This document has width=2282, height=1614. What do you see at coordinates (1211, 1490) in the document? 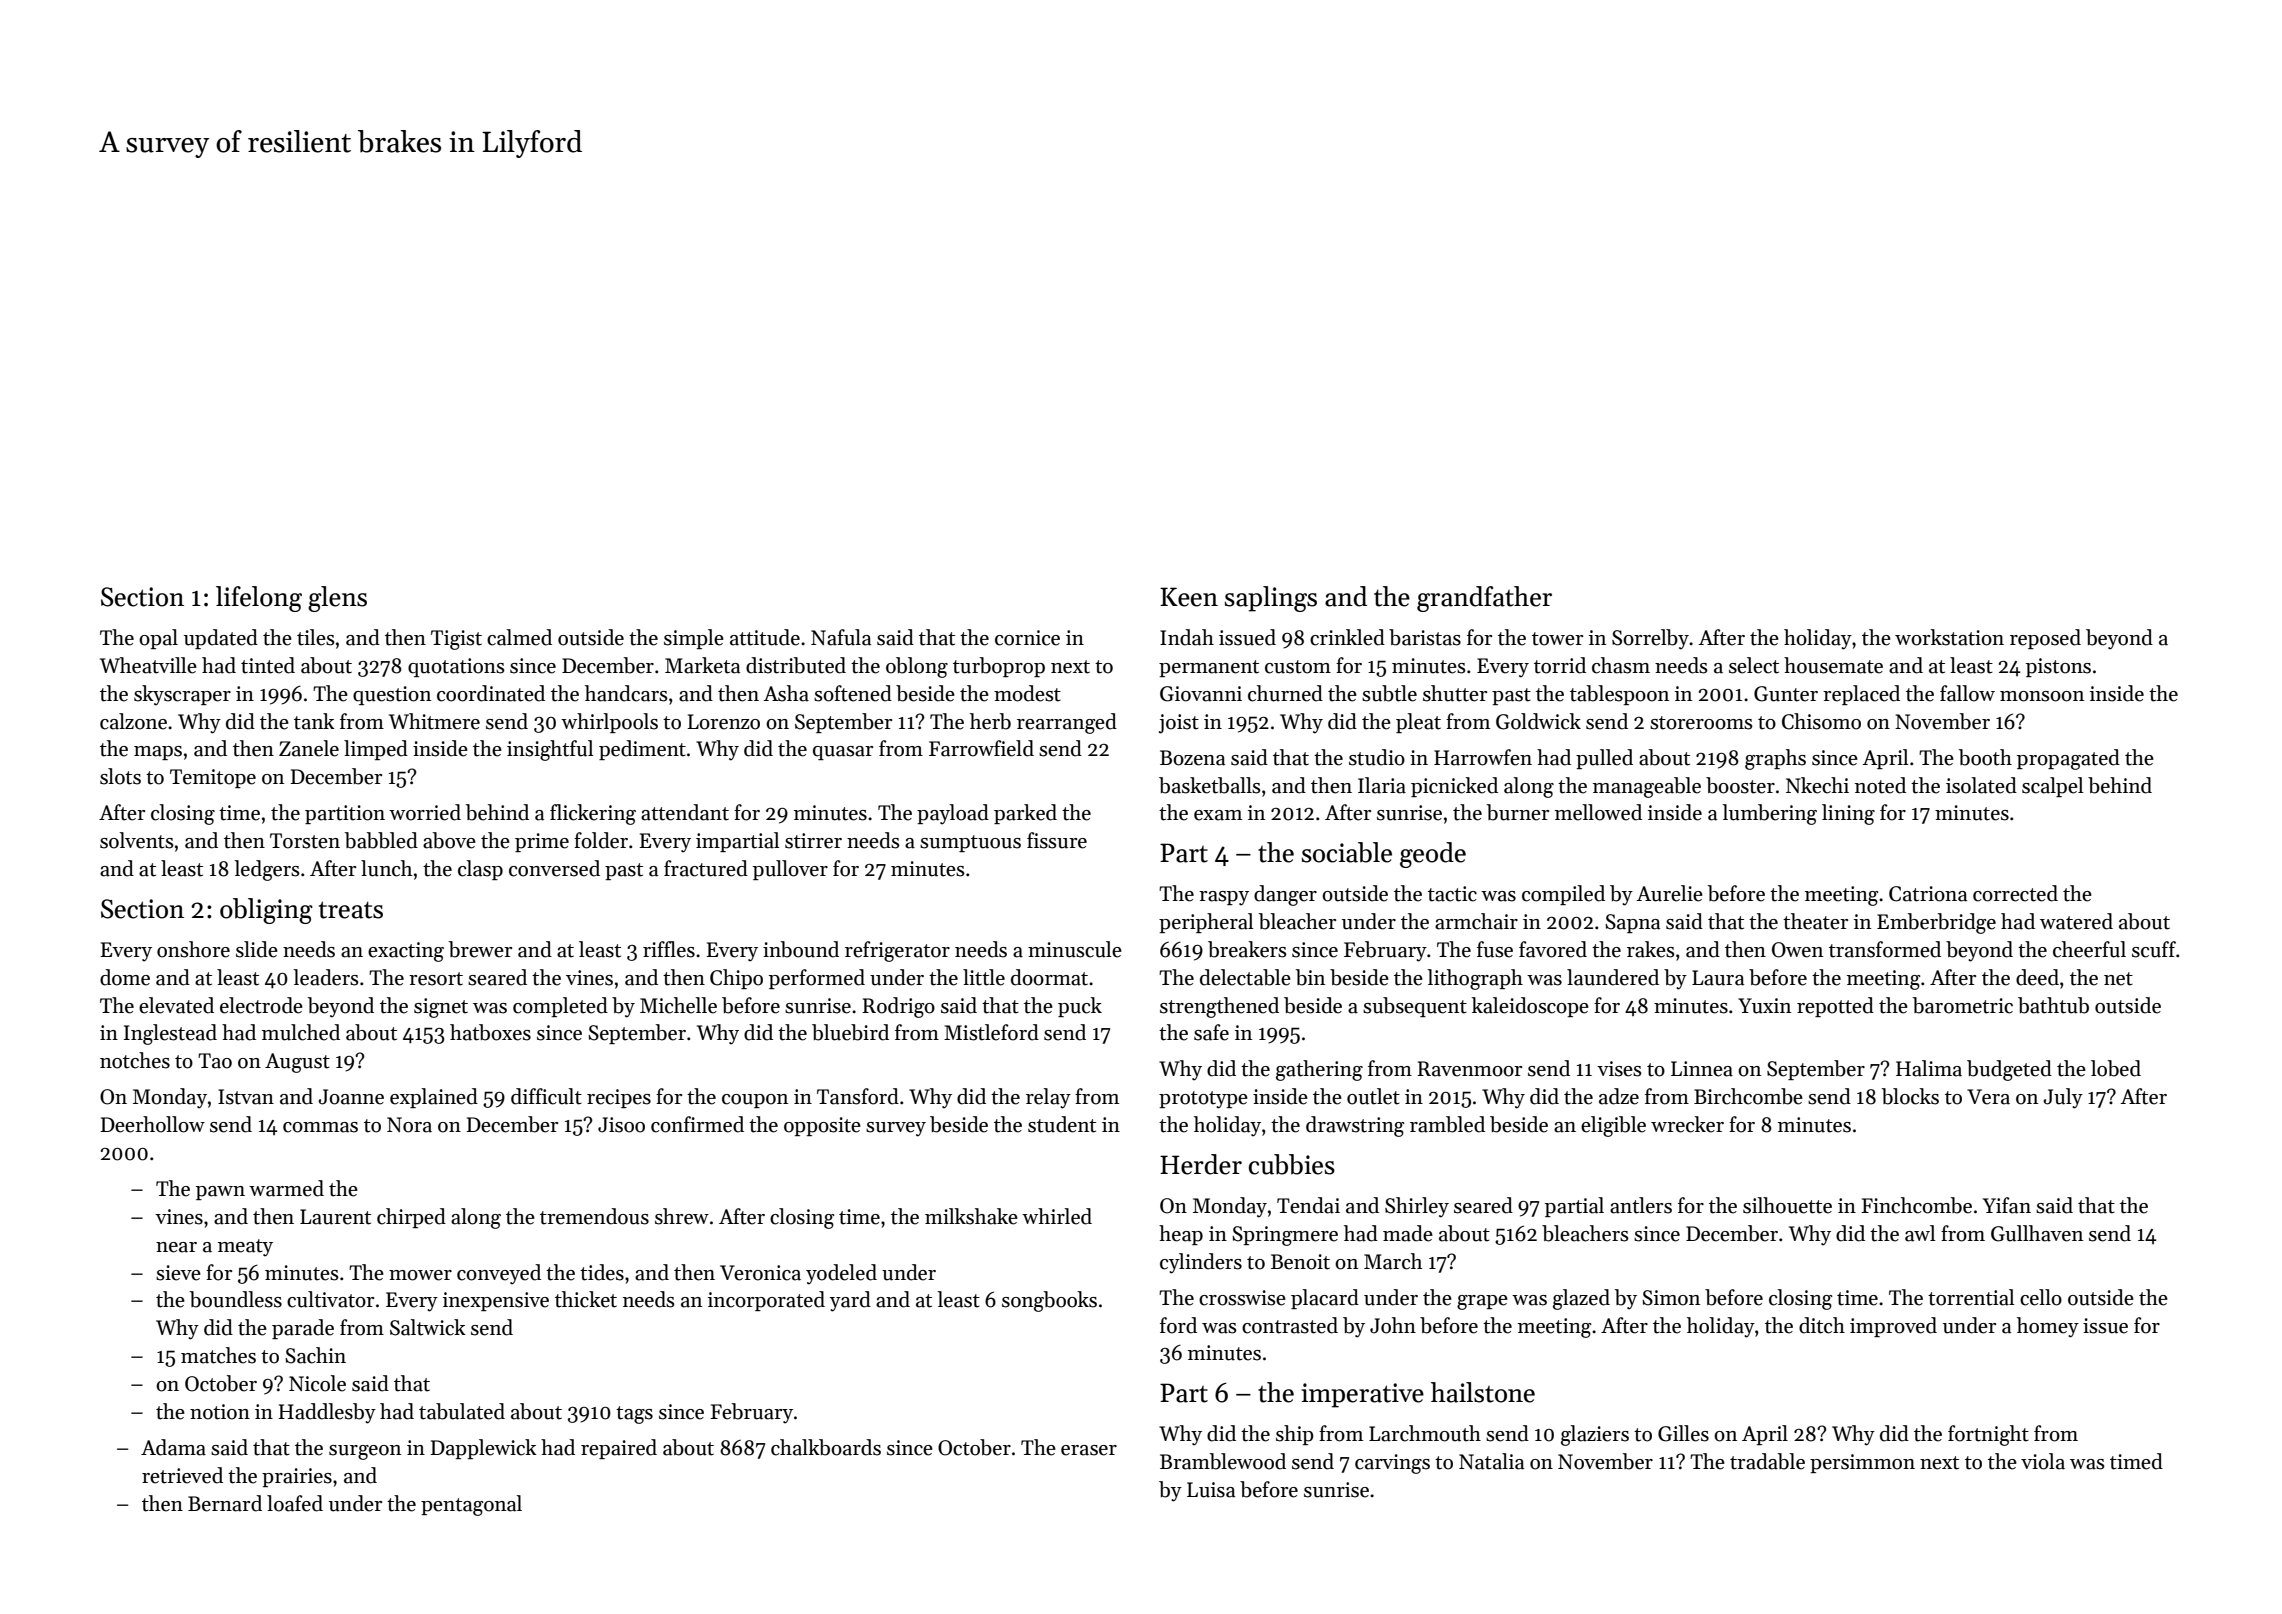
I see `Luisa` at bounding box center [1211, 1490].
